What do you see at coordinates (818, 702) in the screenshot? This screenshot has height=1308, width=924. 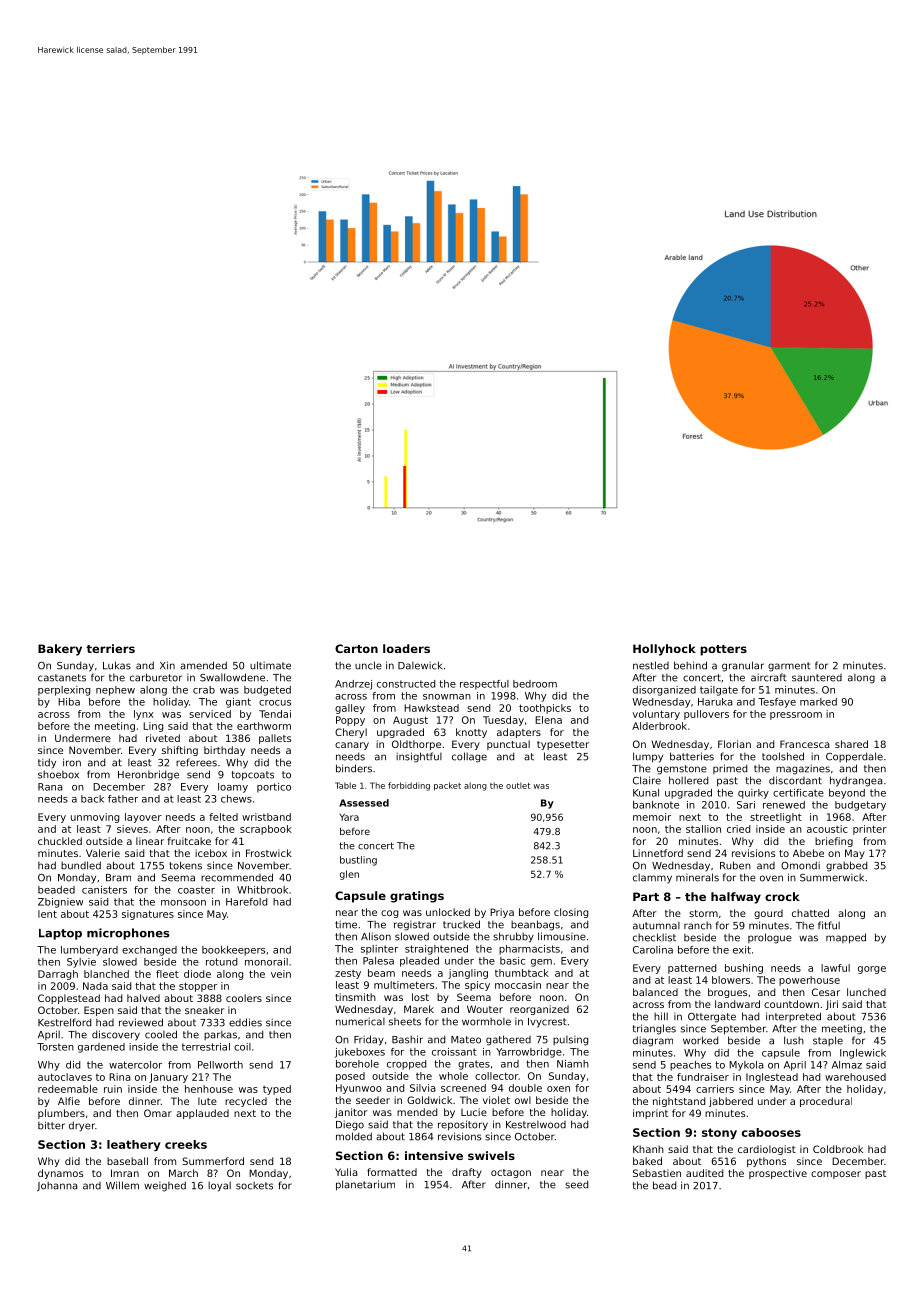 I see `marked` at bounding box center [818, 702].
